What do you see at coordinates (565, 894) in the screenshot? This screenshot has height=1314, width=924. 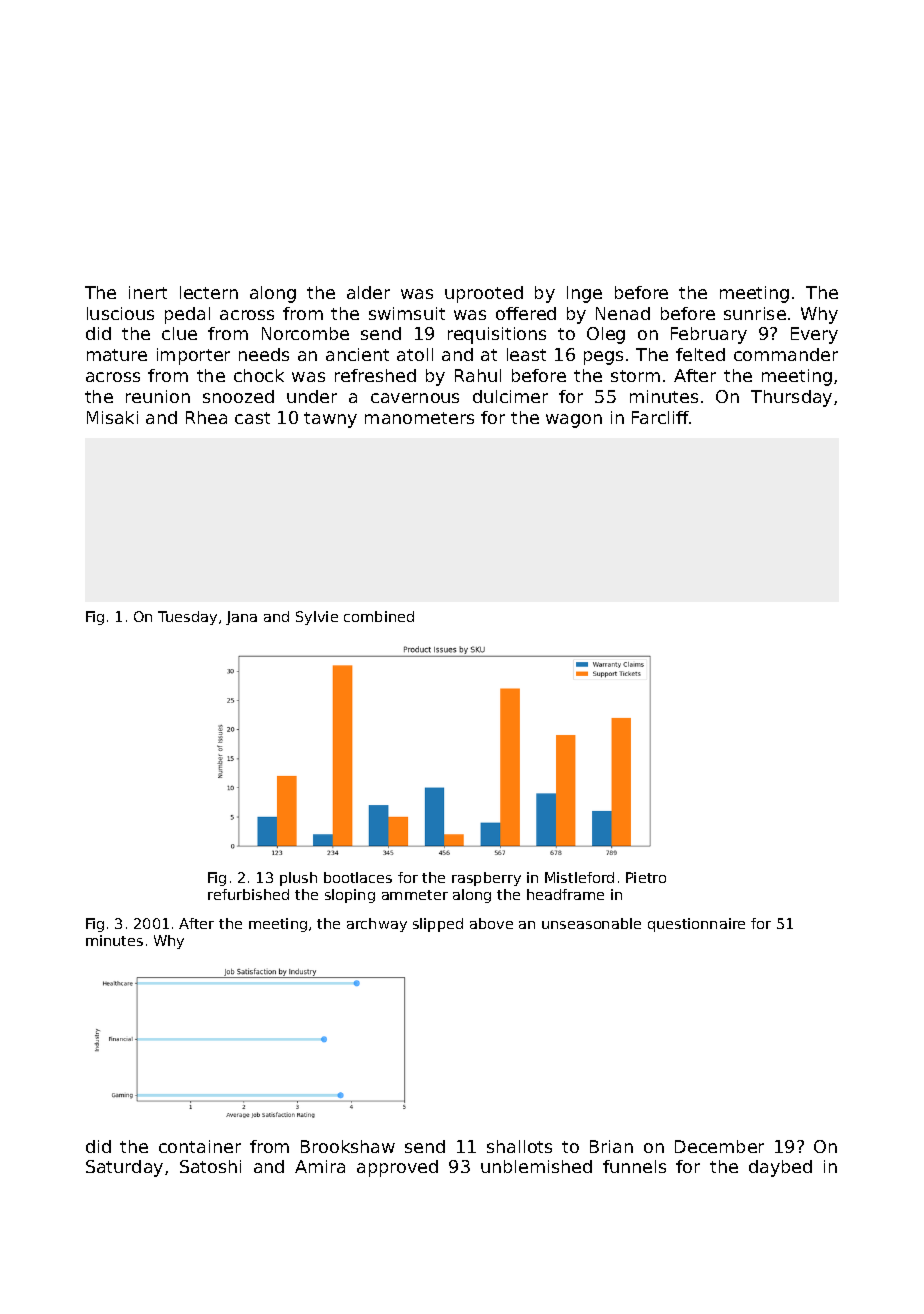 I see `headframe` at bounding box center [565, 894].
